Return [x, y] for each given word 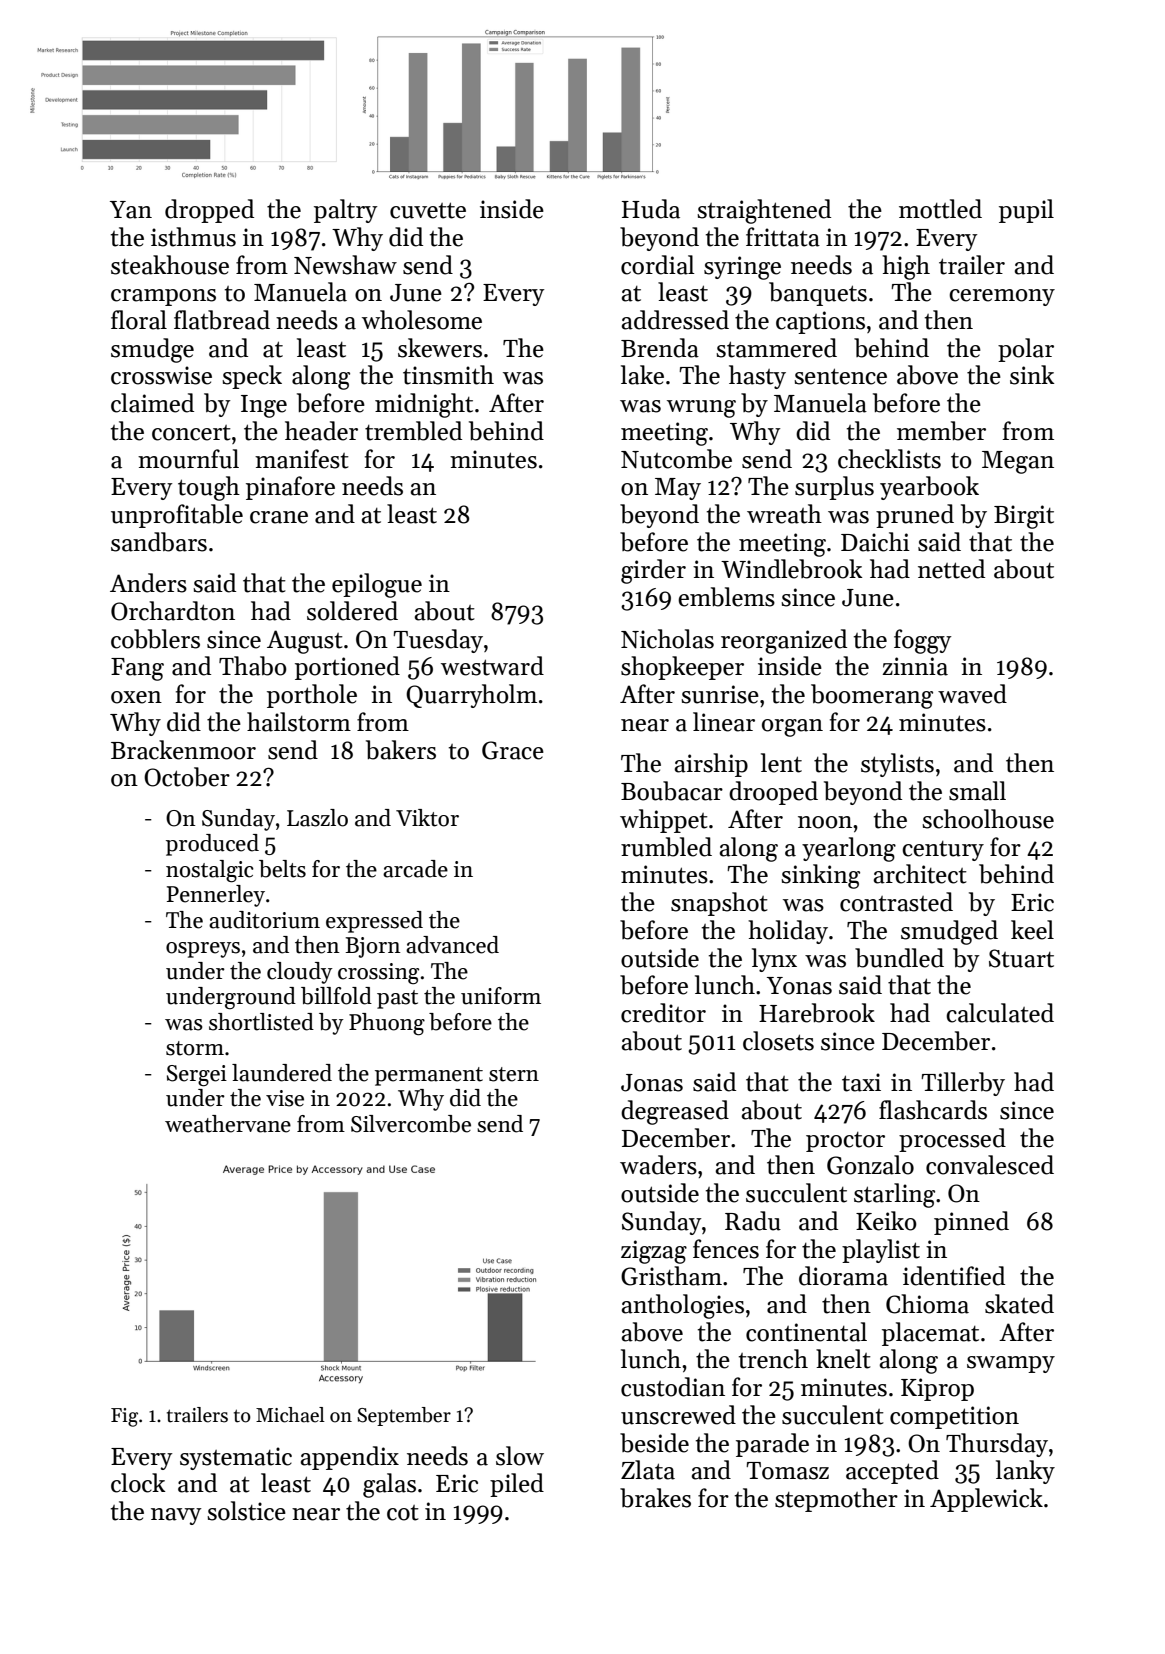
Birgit [1024, 517]
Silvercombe [411, 1124]
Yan [131, 210]
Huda [651, 209]
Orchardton [173, 611]
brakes [655, 1498]
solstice [246, 1511]
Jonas [652, 1083]
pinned [971, 1223]
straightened [764, 211]
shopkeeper [682, 668]
